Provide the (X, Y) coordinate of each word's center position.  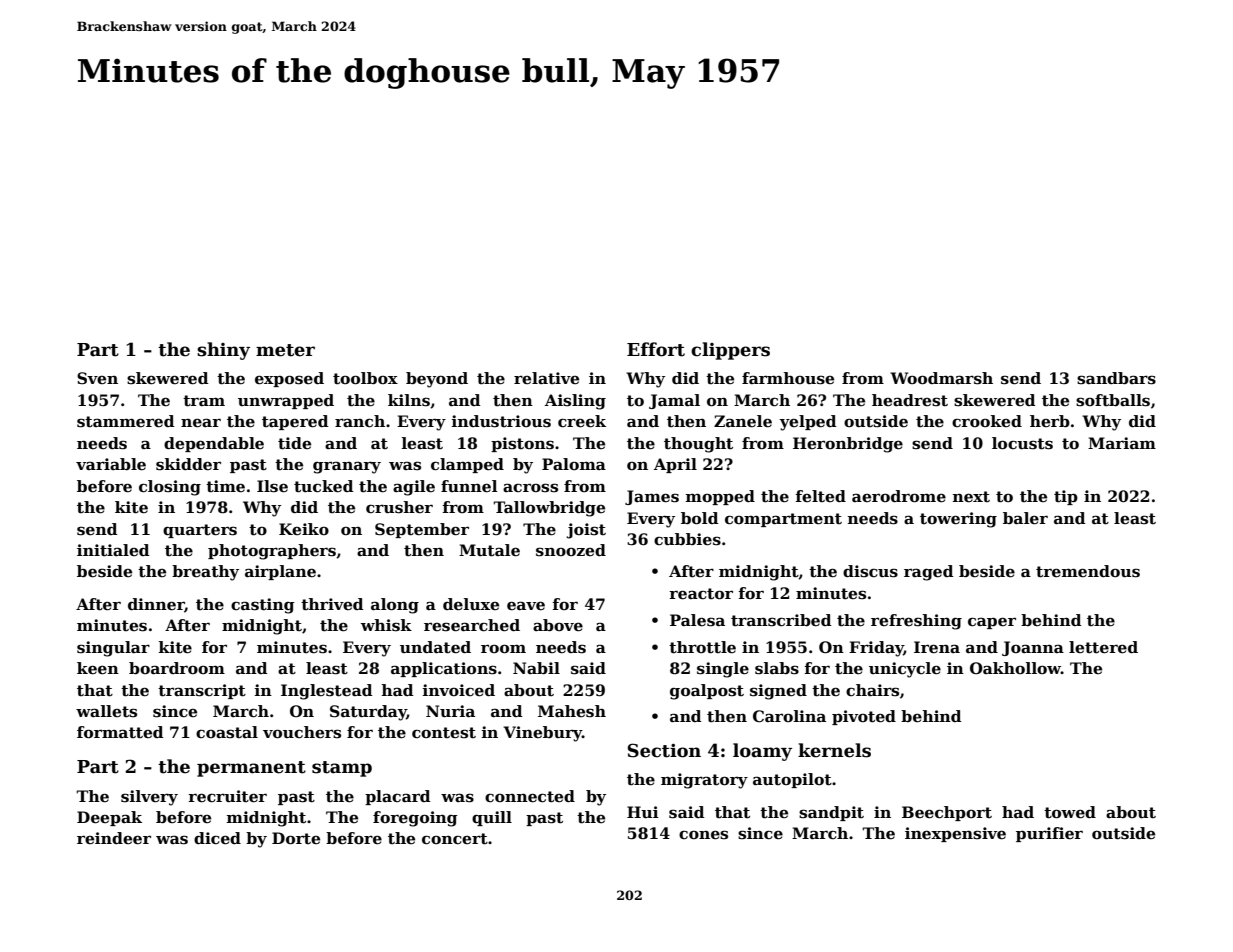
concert (455, 839)
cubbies (687, 539)
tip (1066, 497)
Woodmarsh (941, 378)
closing (170, 488)
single (723, 670)
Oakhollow (1015, 668)
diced (217, 838)
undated (435, 647)
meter (285, 350)
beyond (437, 380)
